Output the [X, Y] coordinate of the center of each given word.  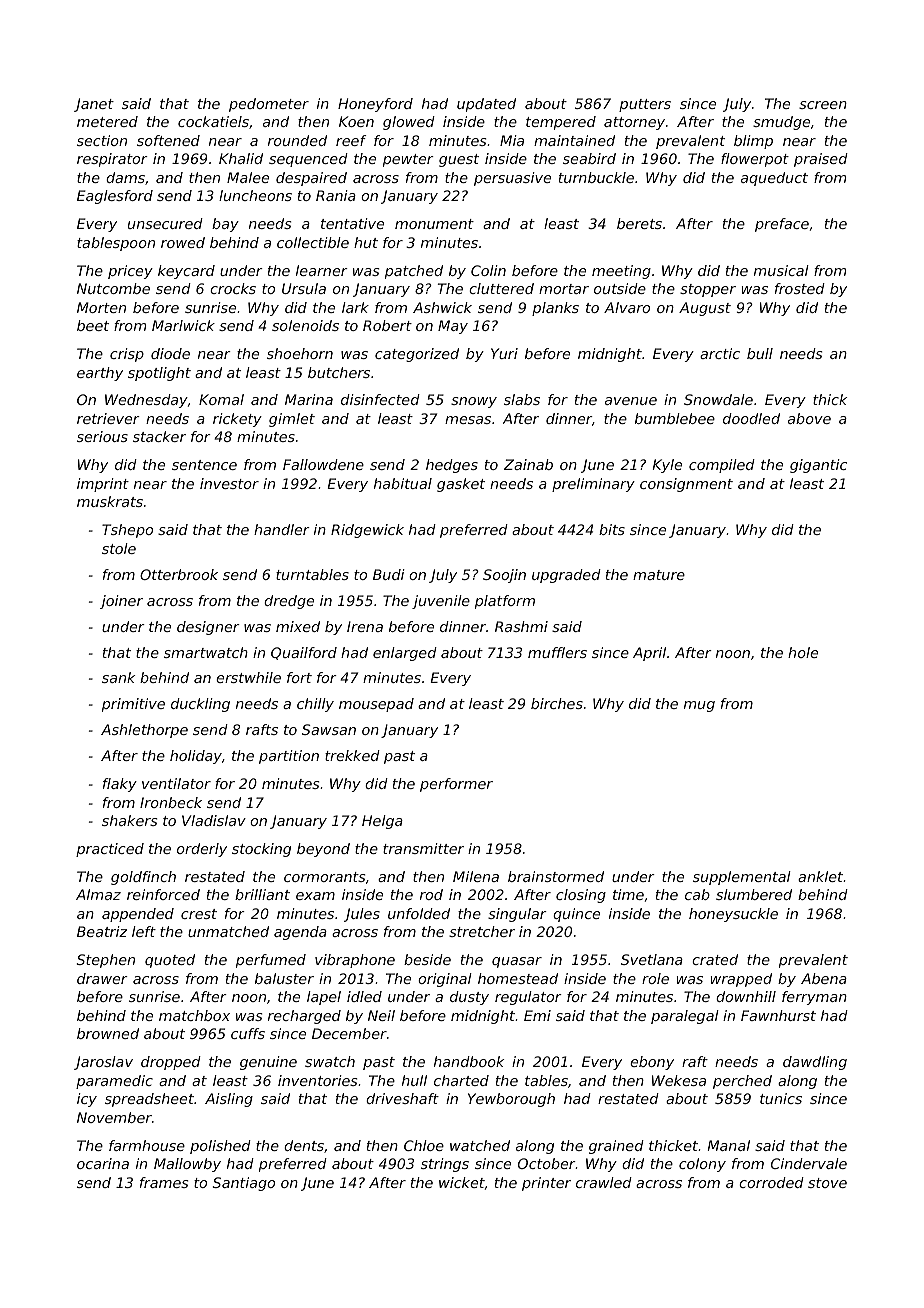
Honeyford [375, 105]
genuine [268, 1063]
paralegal [685, 1017]
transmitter [423, 848]
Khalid [241, 158]
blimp [753, 142]
